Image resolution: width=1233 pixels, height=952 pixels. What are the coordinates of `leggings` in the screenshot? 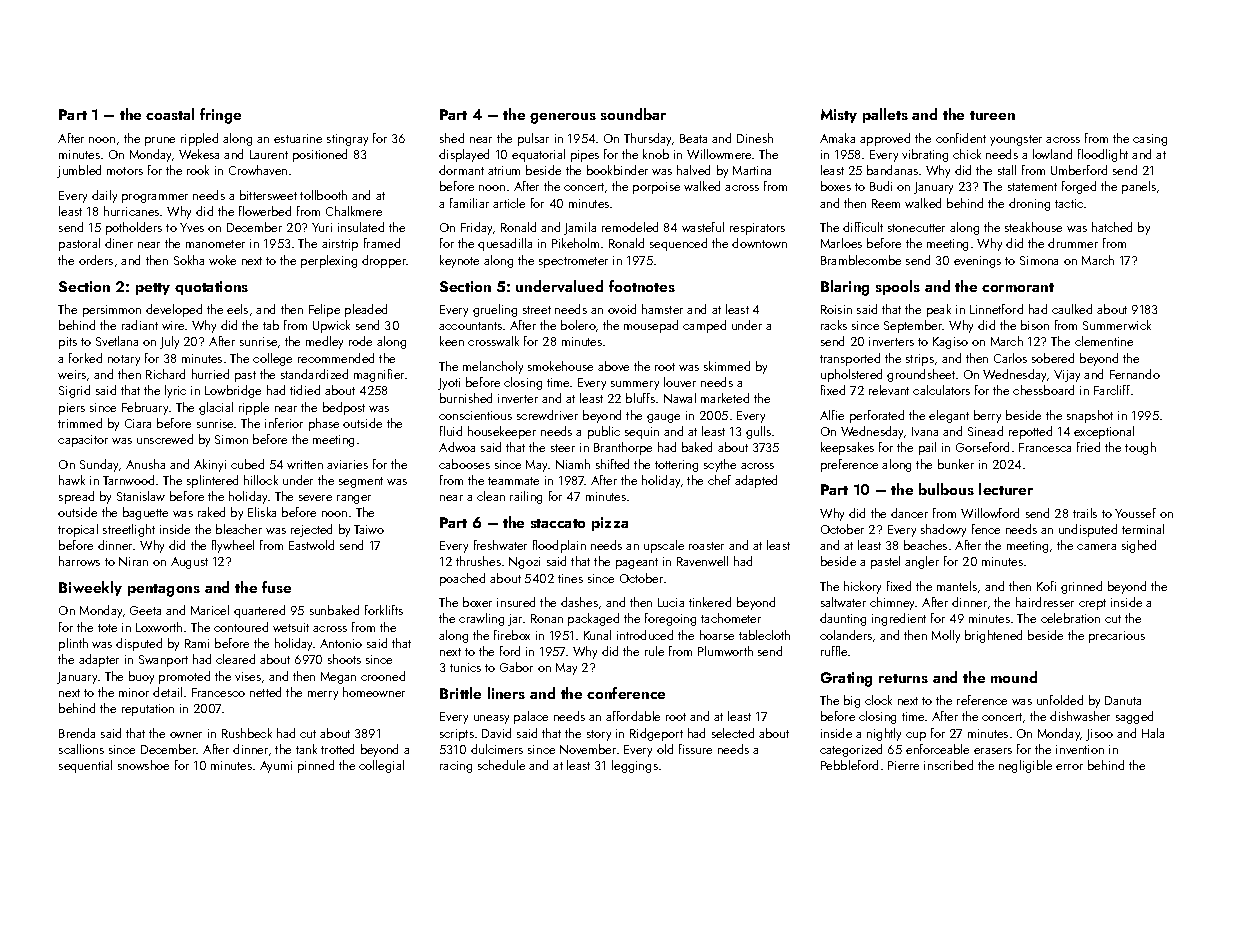 It's located at (635, 766).
